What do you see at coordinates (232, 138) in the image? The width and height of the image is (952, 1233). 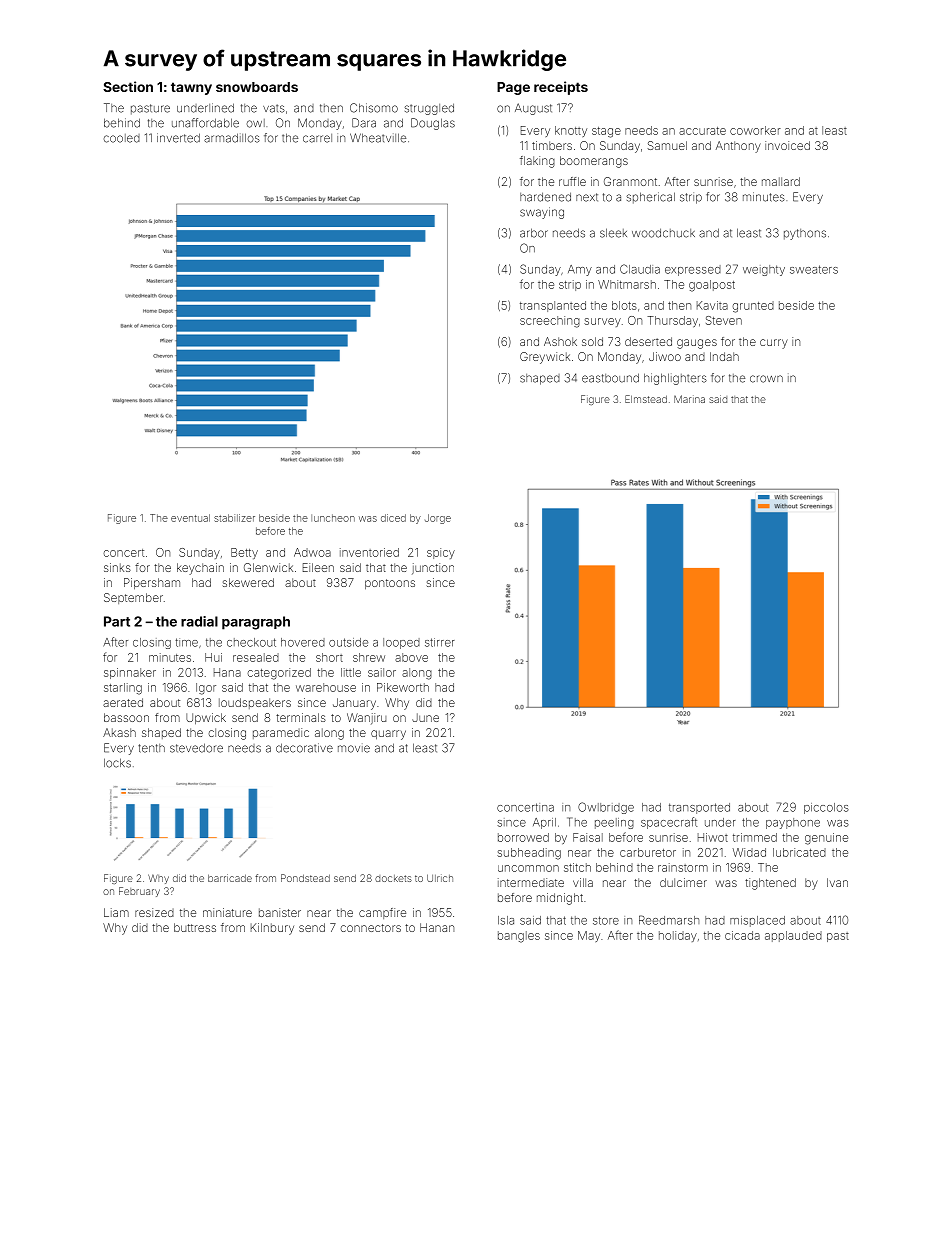 I see `armadillos` at bounding box center [232, 138].
